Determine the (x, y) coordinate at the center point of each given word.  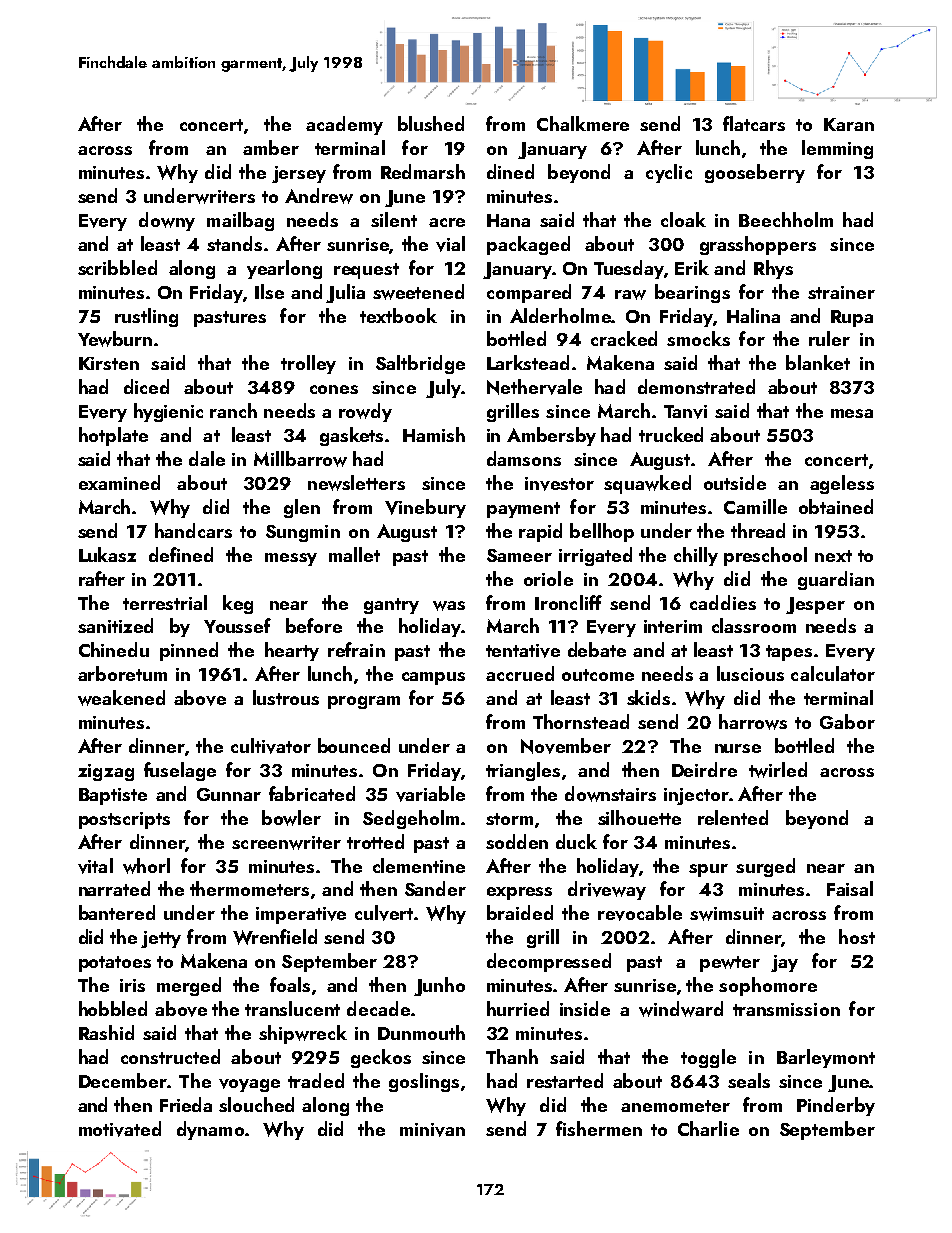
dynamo (210, 1130)
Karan (849, 124)
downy (167, 221)
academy (344, 125)
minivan (432, 1130)
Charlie (708, 1128)
